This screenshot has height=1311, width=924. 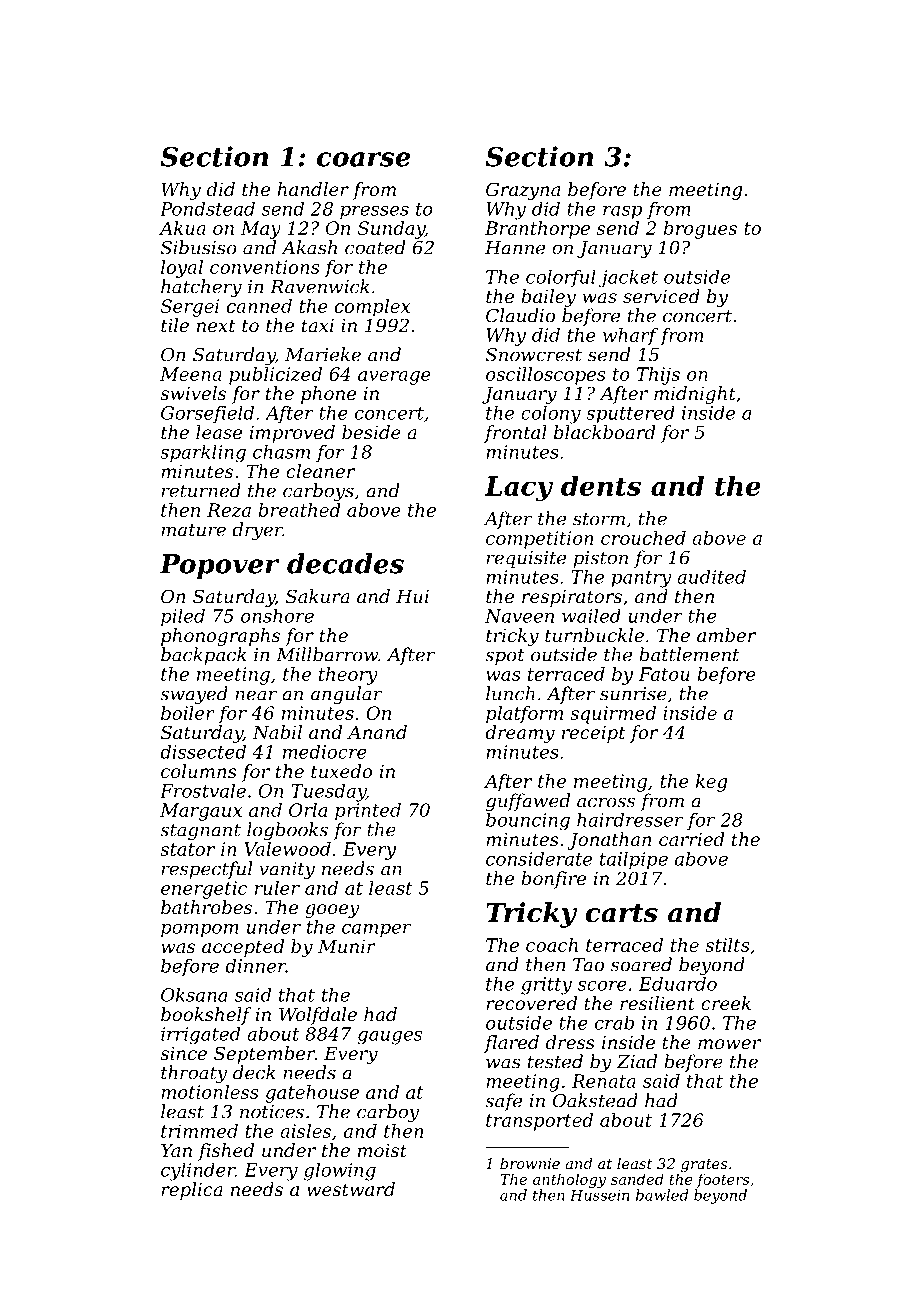 I want to click on stator, so click(x=187, y=849).
